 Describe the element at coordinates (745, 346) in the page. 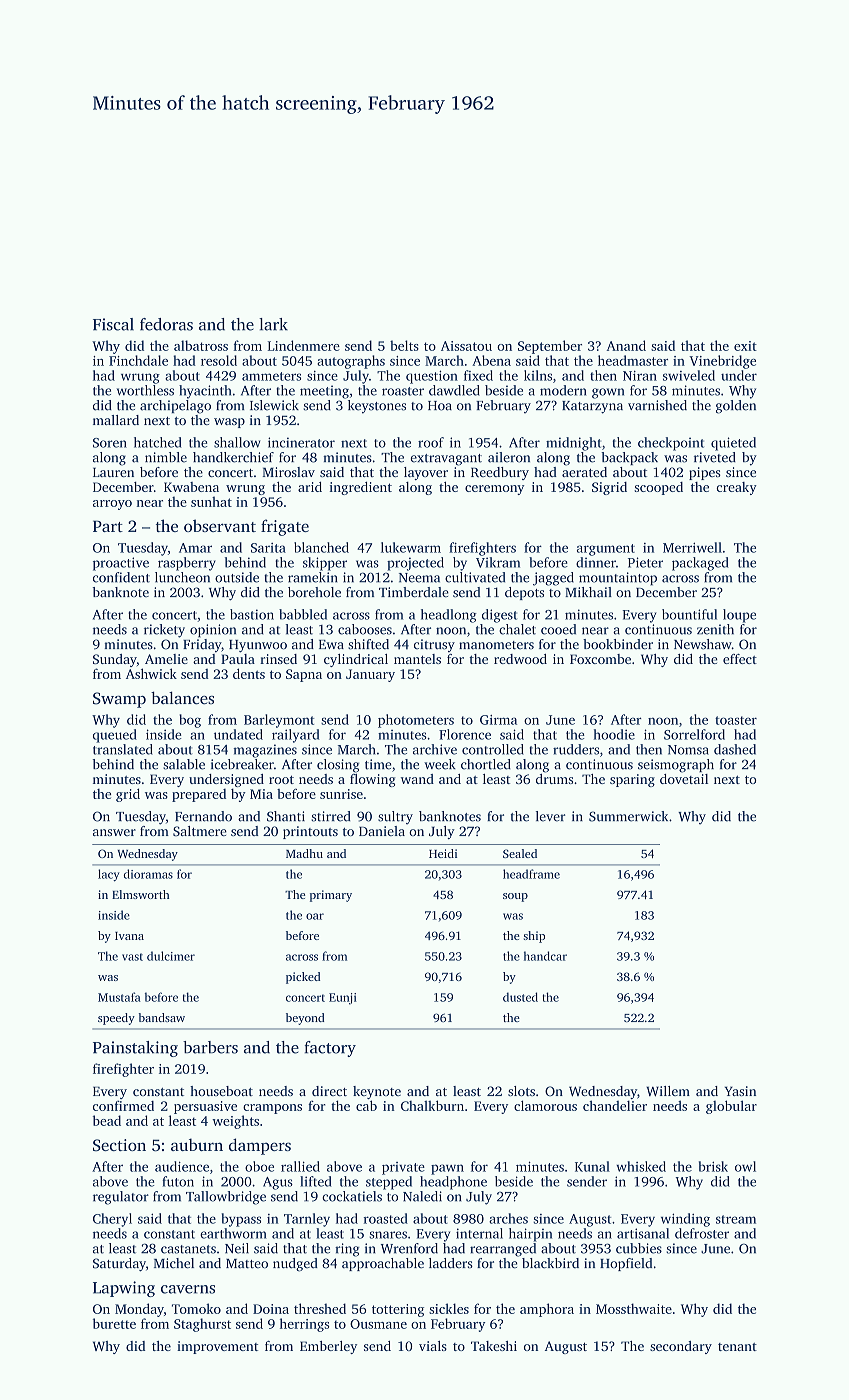

I see `exit` at that location.
